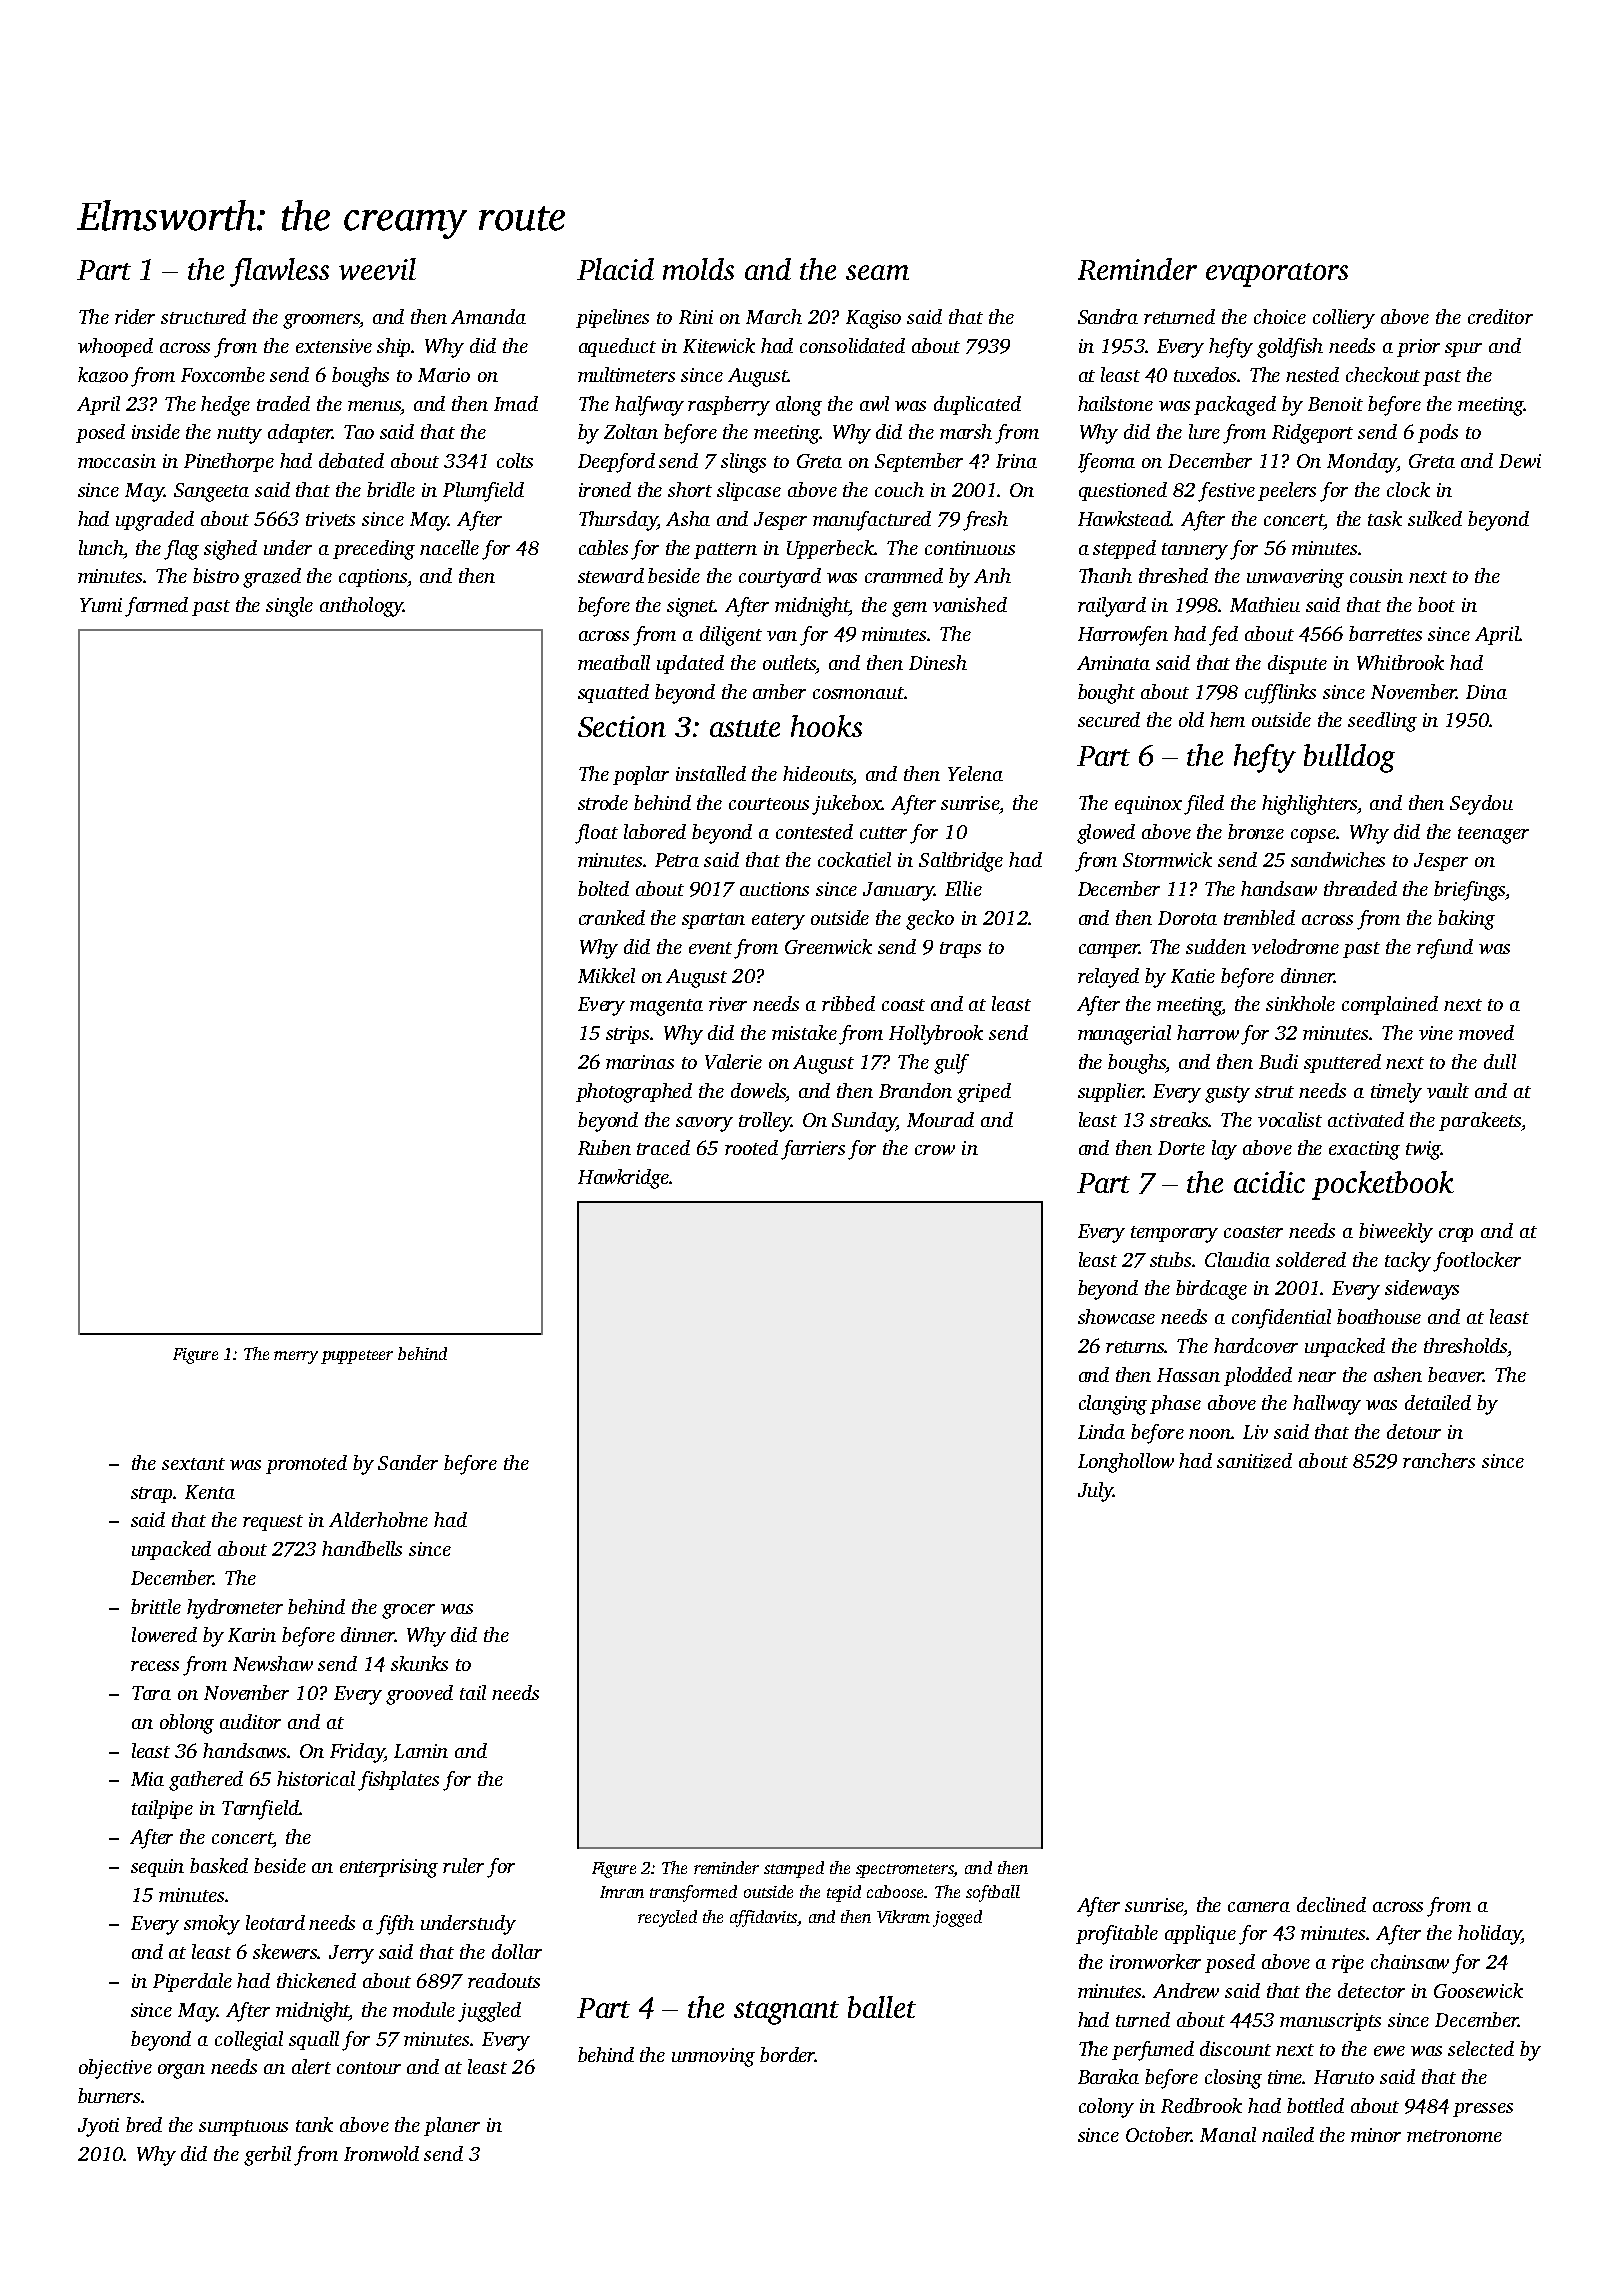  Describe the element at coordinates (713, 2057) in the page. I see `unmoving` at that location.
